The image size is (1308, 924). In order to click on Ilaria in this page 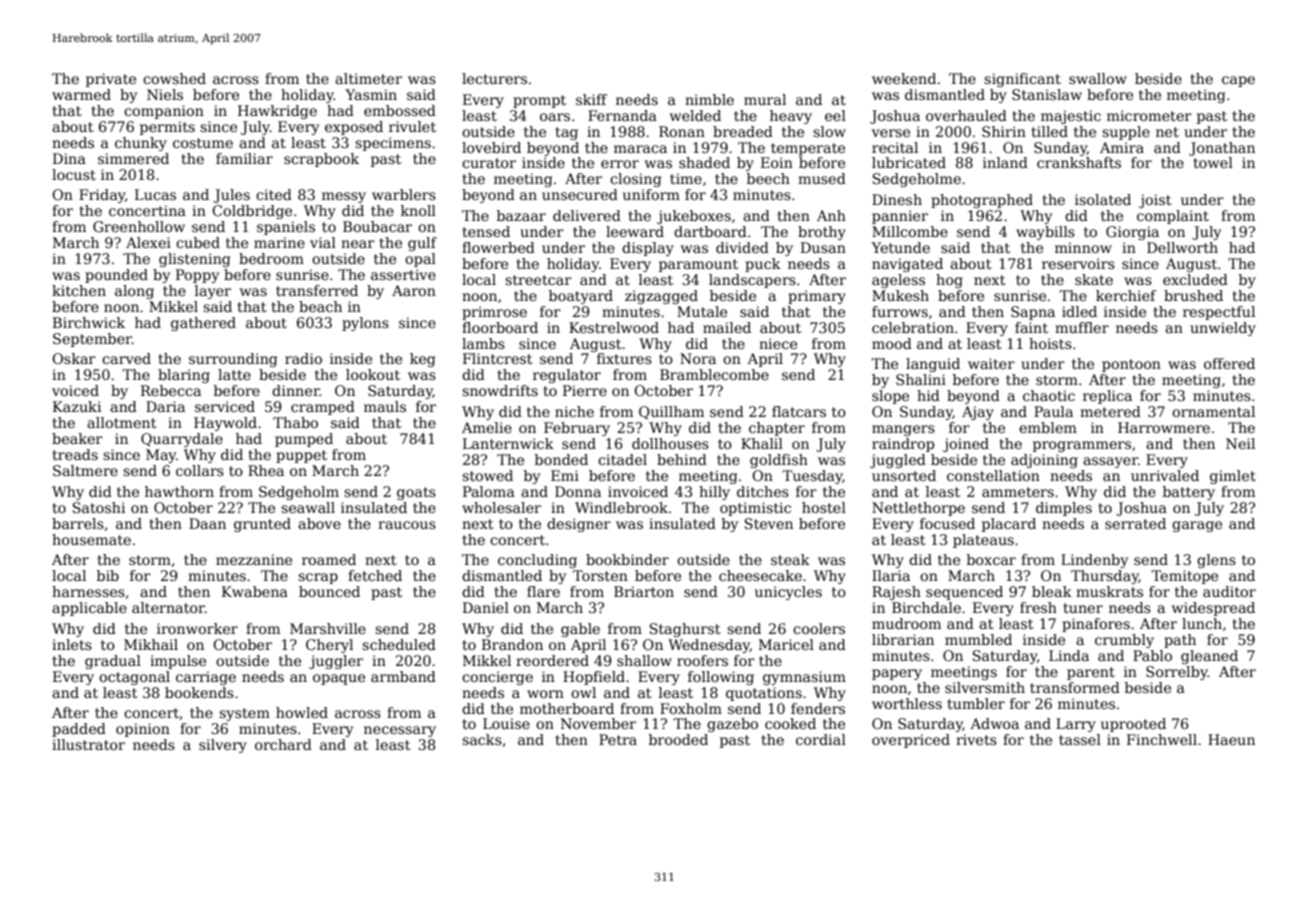, I will do `click(891, 575)`.
